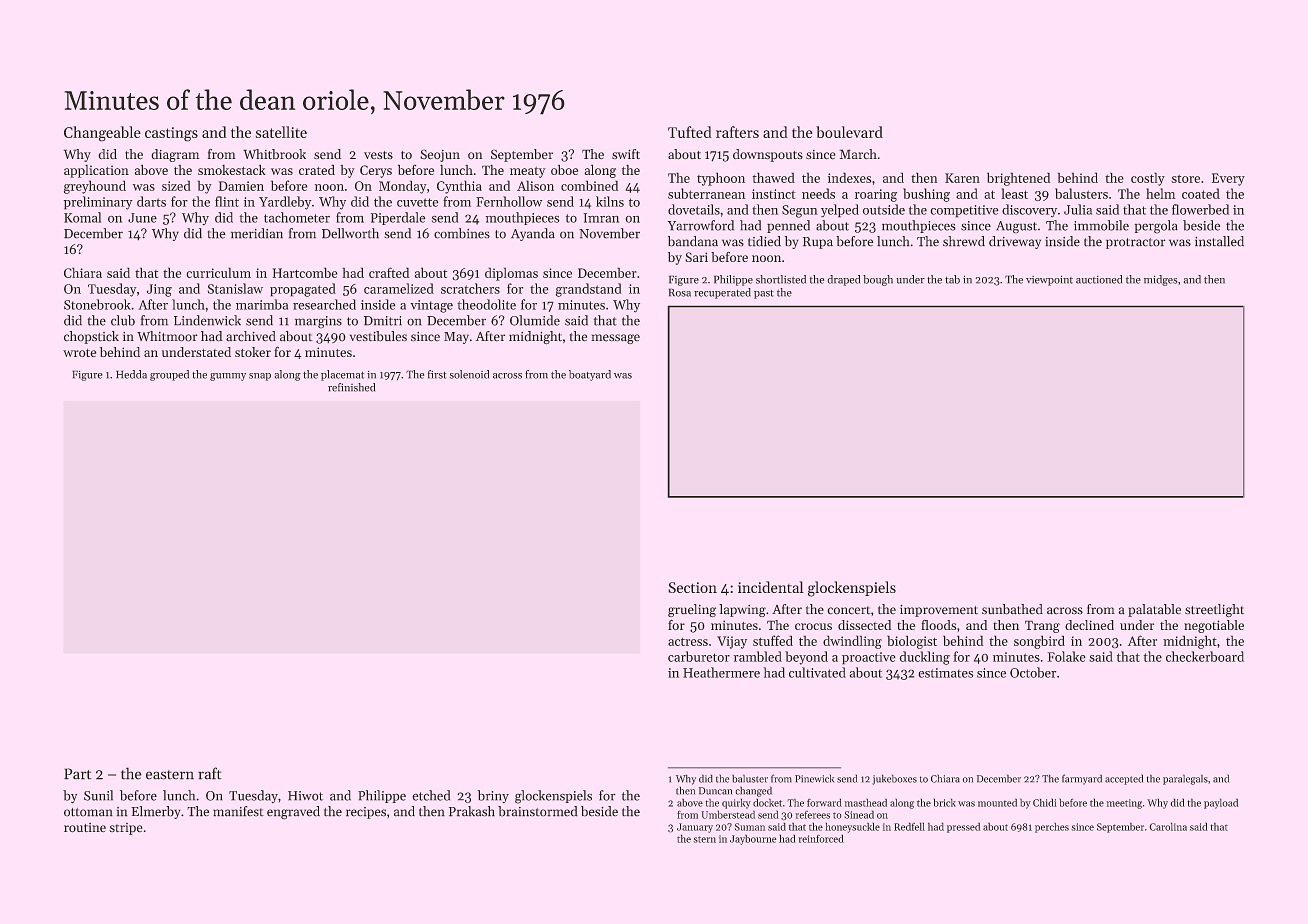  What do you see at coordinates (1228, 179) in the document?
I see `Every` at bounding box center [1228, 179].
